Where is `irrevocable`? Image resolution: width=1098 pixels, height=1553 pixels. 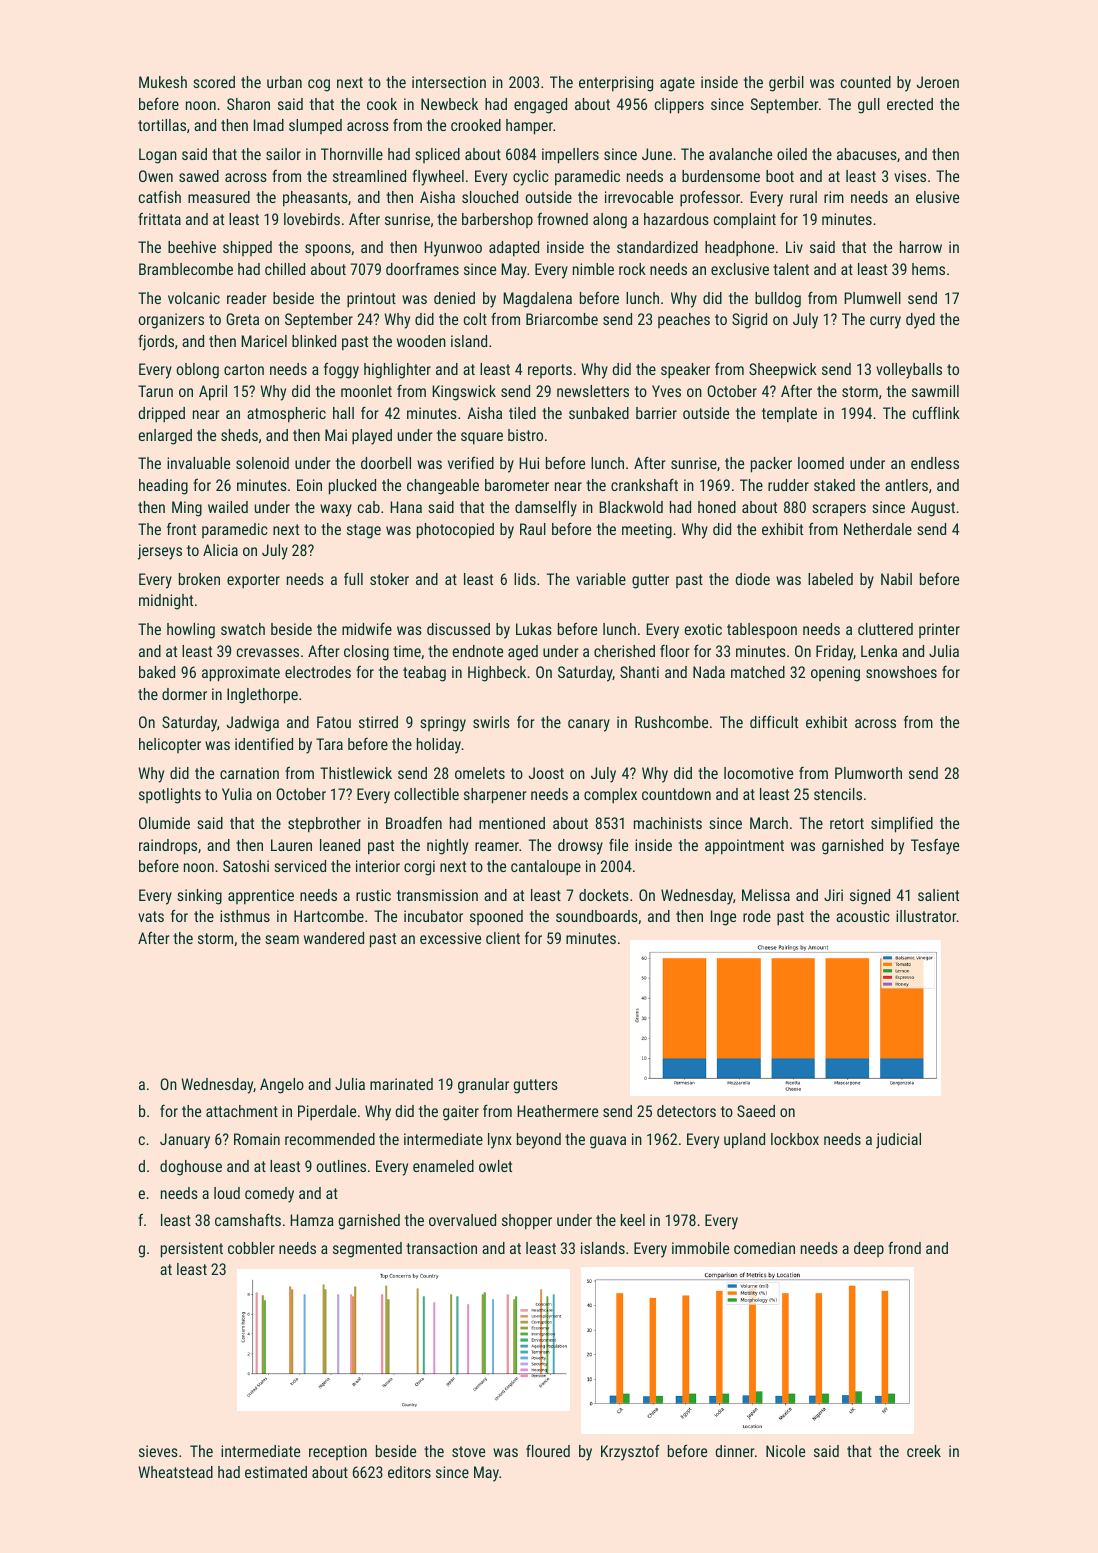 irrevocable is located at coordinates (639, 197).
